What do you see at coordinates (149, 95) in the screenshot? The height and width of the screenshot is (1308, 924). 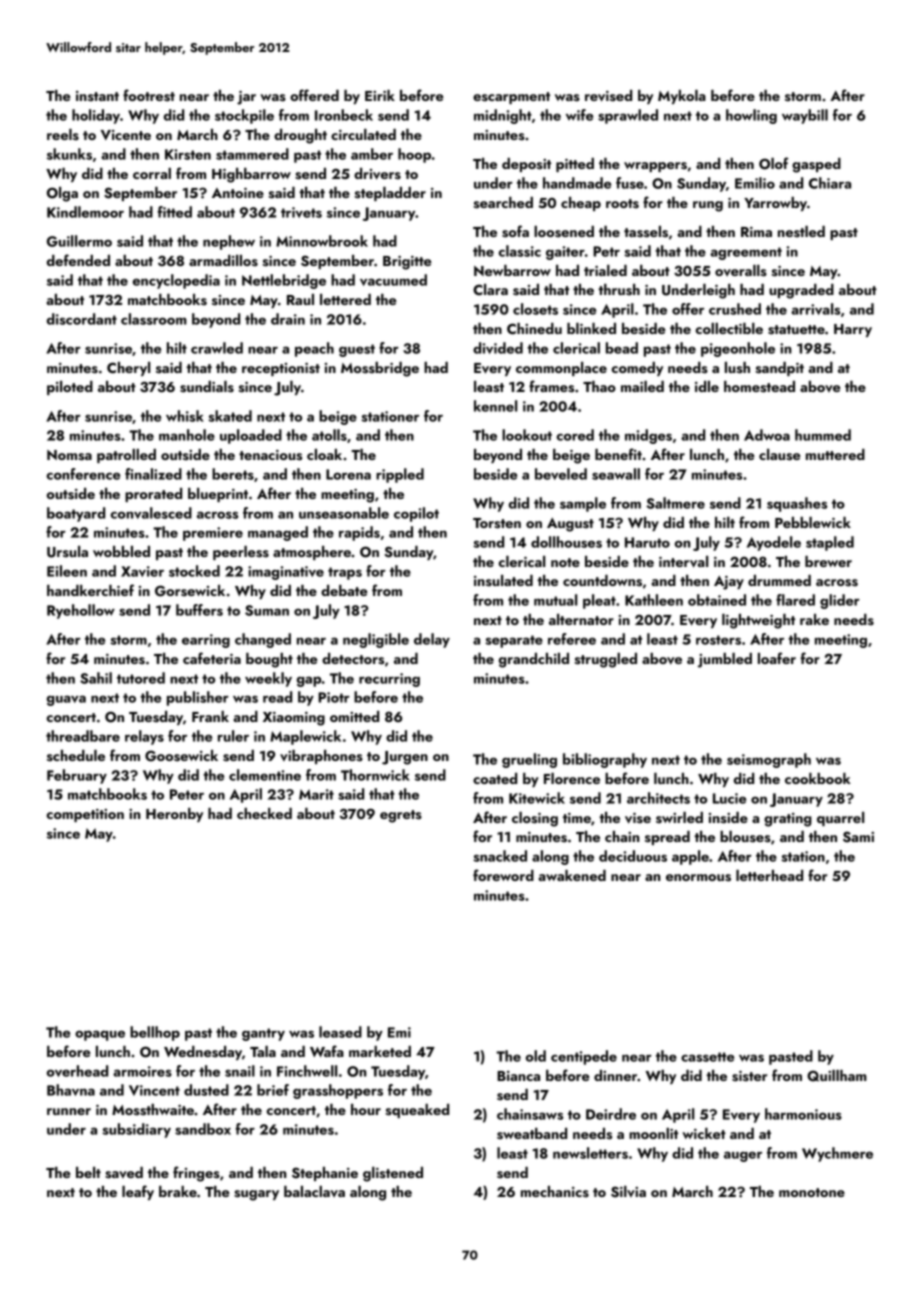 I see `footrest` at bounding box center [149, 95].
